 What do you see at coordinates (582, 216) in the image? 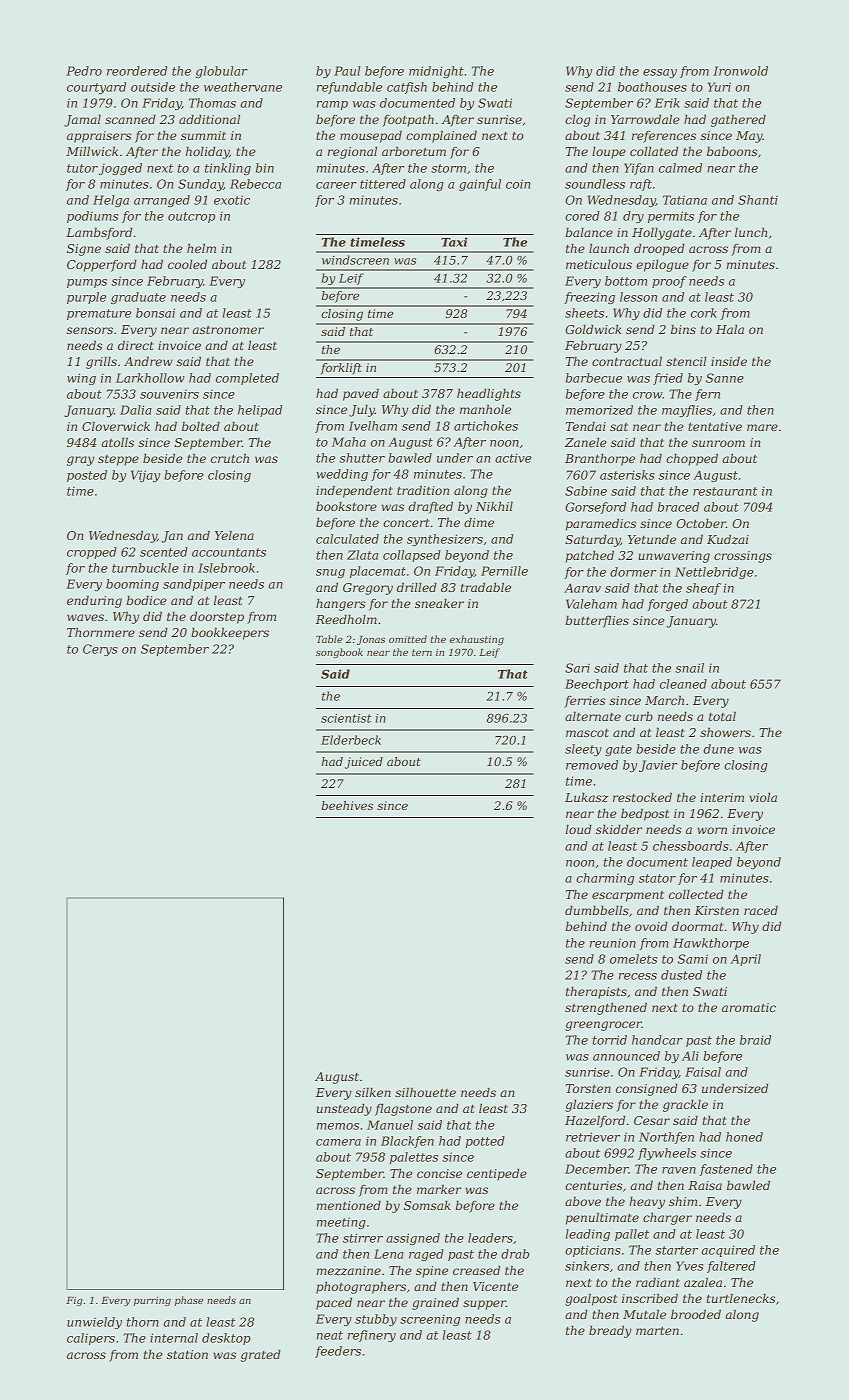
I see `cored` at bounding box center [582, 216].
